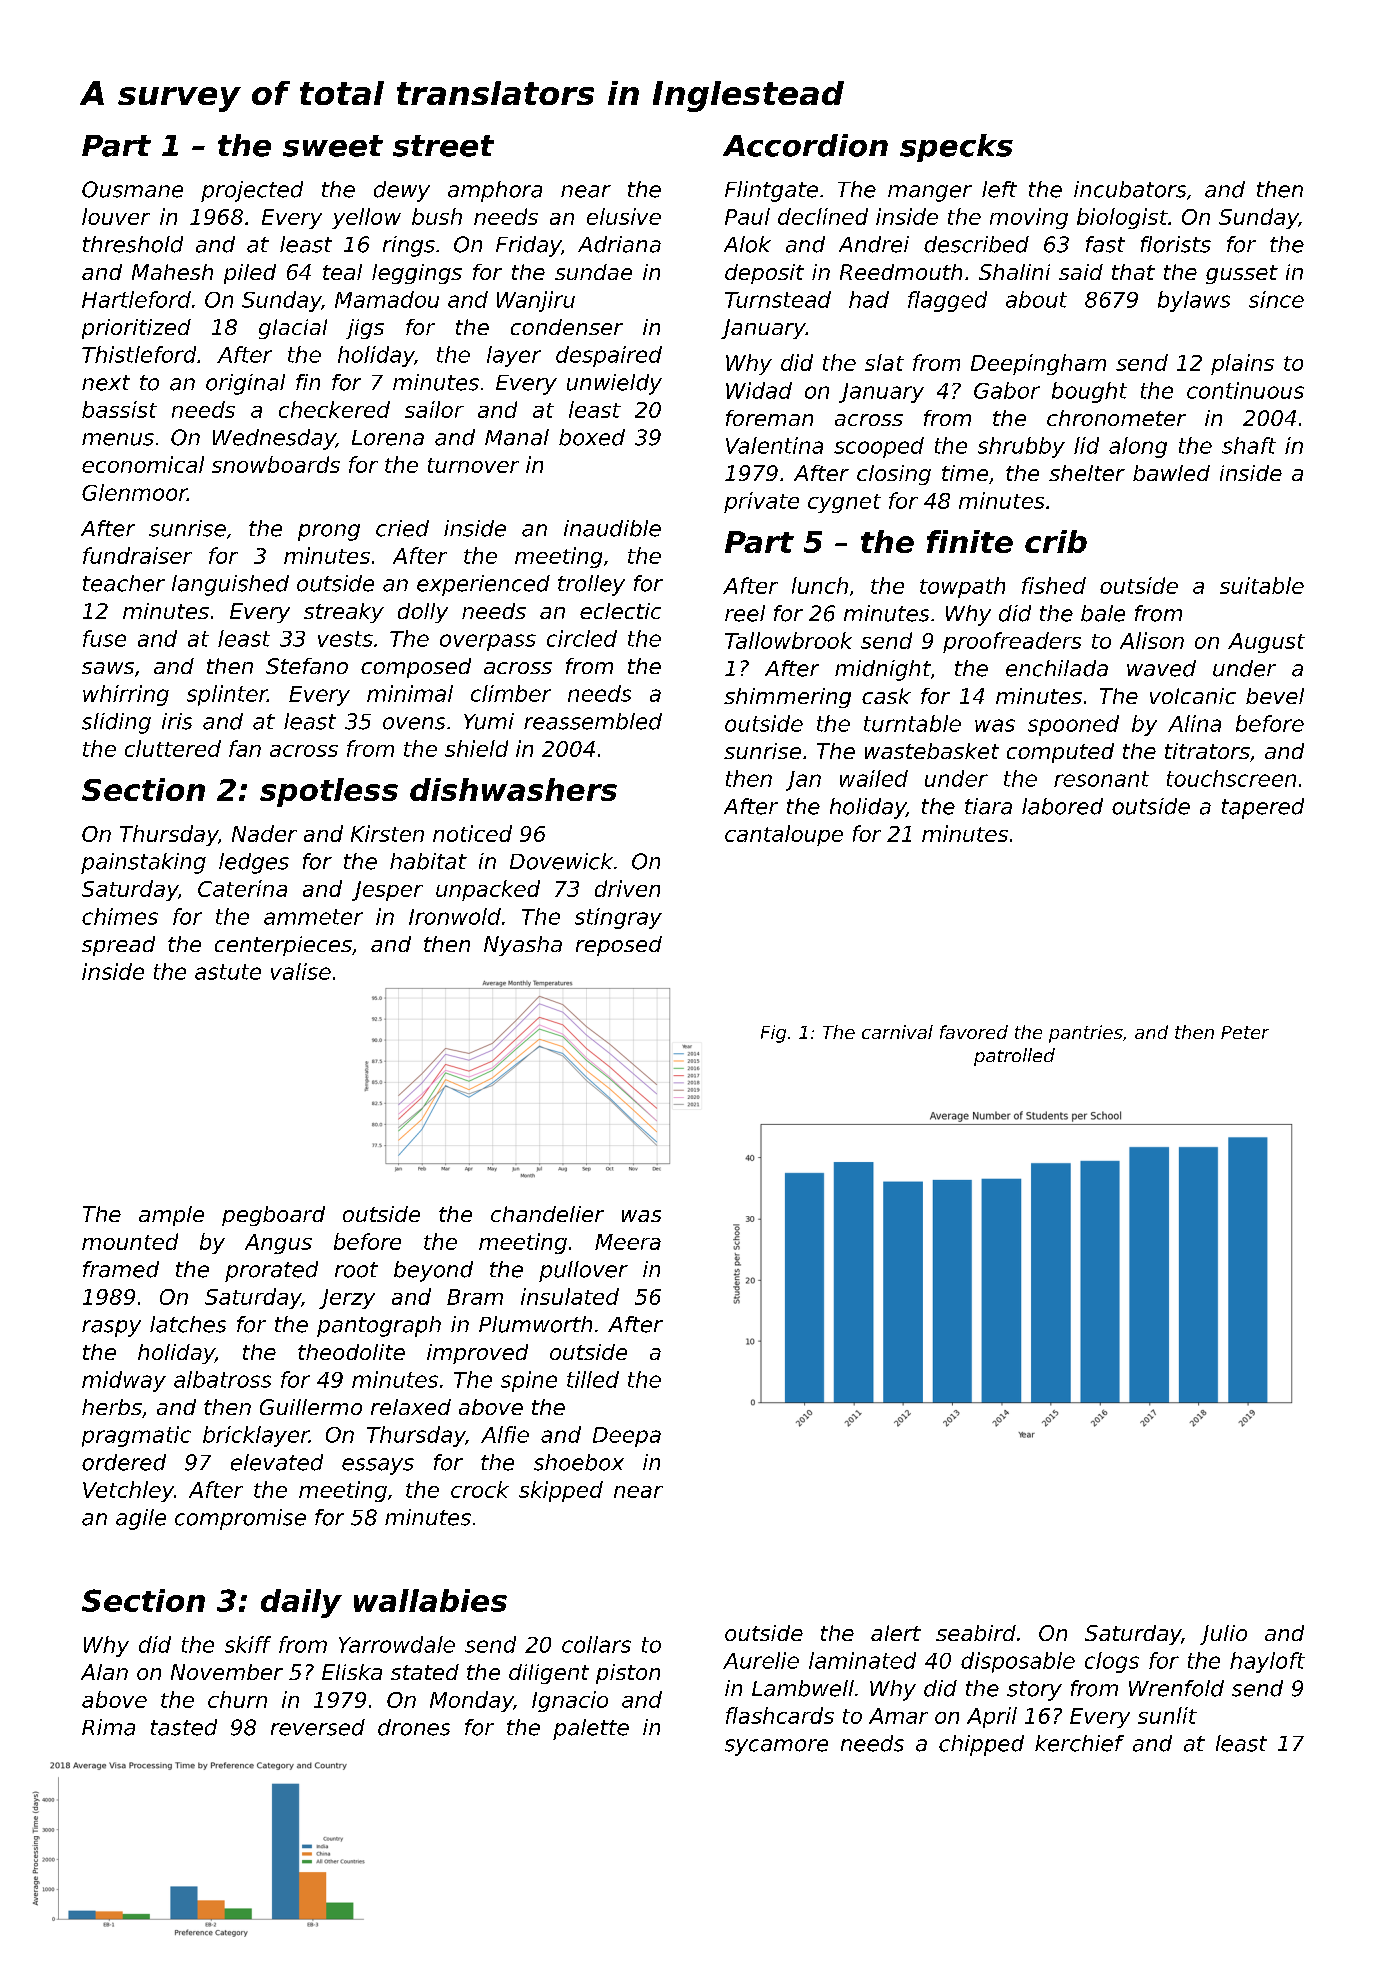 This screenshot has height=1969, width=1386. I want to click on Rima, so click(108, 1727).
